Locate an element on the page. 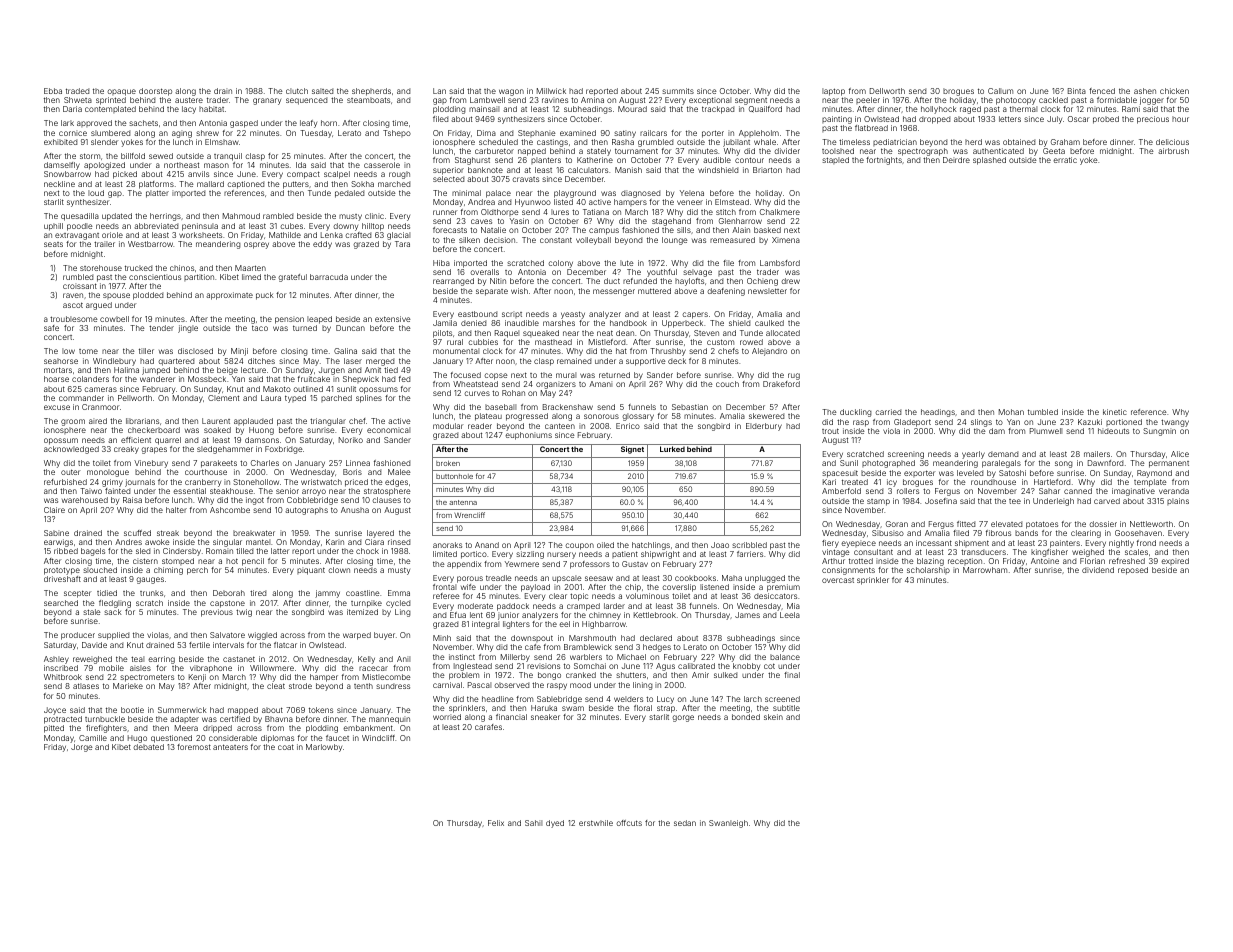 The height and width of the image is (952, 1233). Felix is located at coordinates (496, 823).
